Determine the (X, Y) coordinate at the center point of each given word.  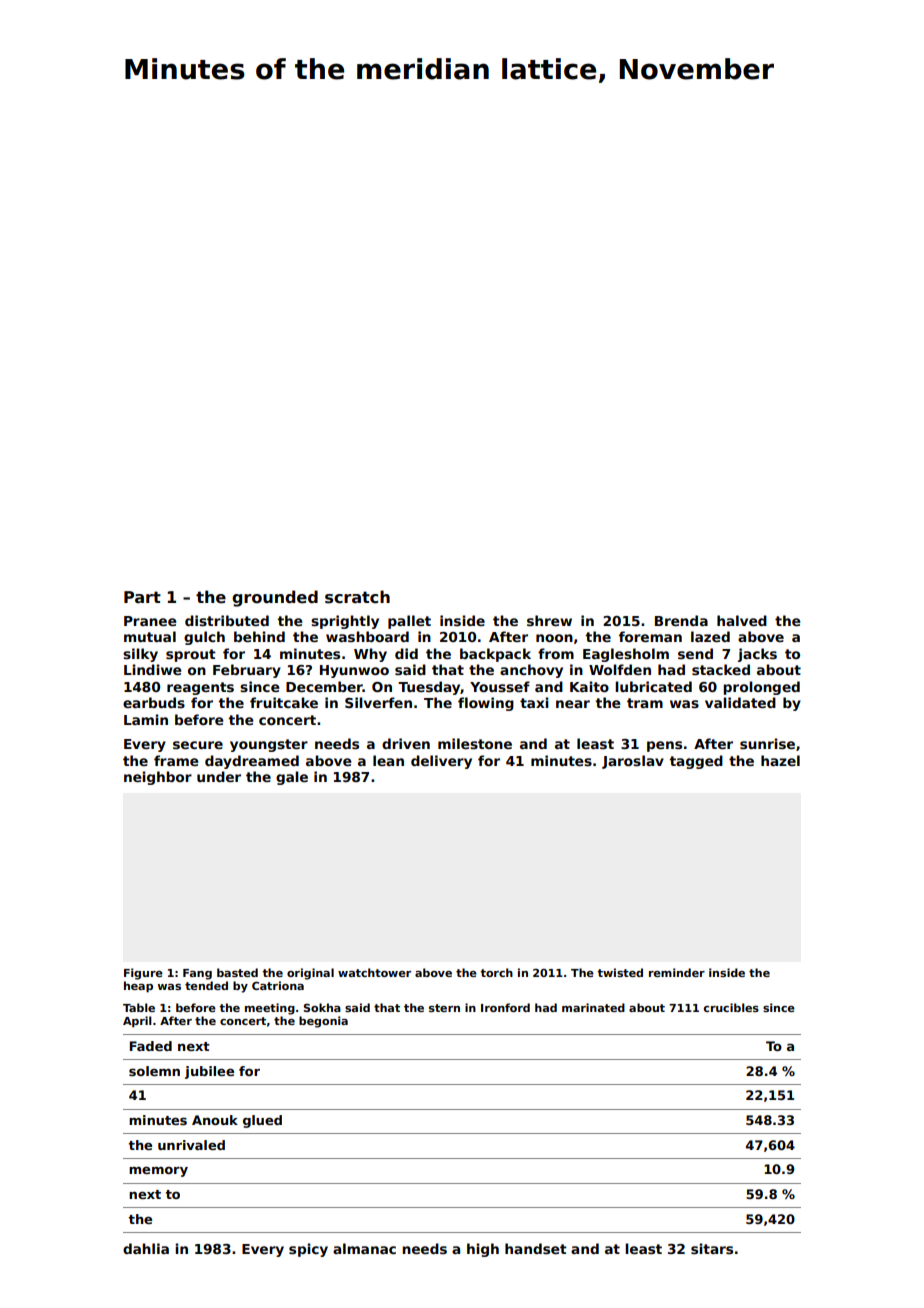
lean (388, 760)
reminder (677, 972)
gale (292, 778)
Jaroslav (633, 762)
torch (496, 972)
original (310, 974)
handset (536, 1248)
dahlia (146, 1248)
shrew (549, 620)
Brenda (681, 620)
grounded (275, 598)
